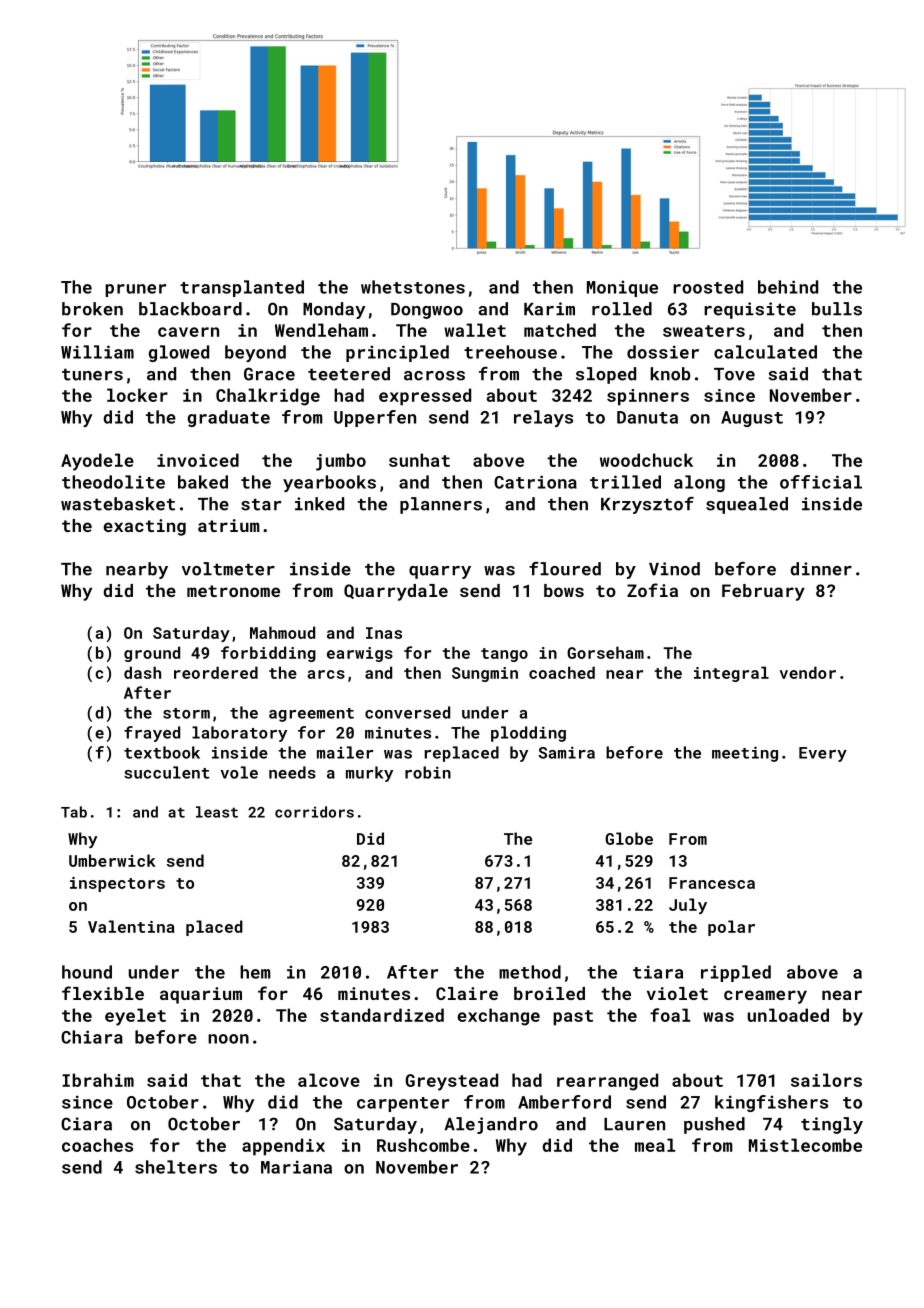  I want to click on polar, so click(731, 928).
